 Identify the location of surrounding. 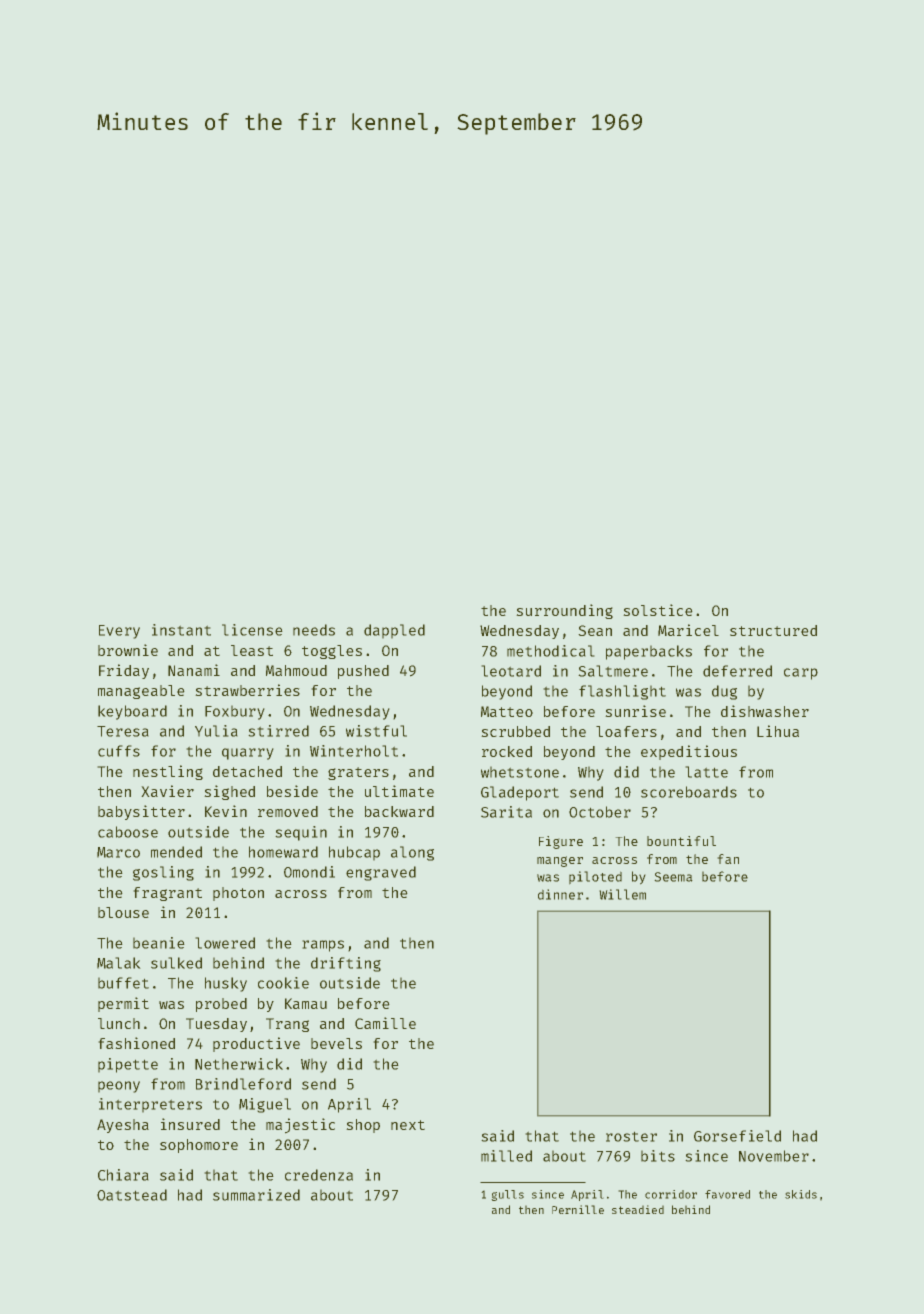
(565, 611).
